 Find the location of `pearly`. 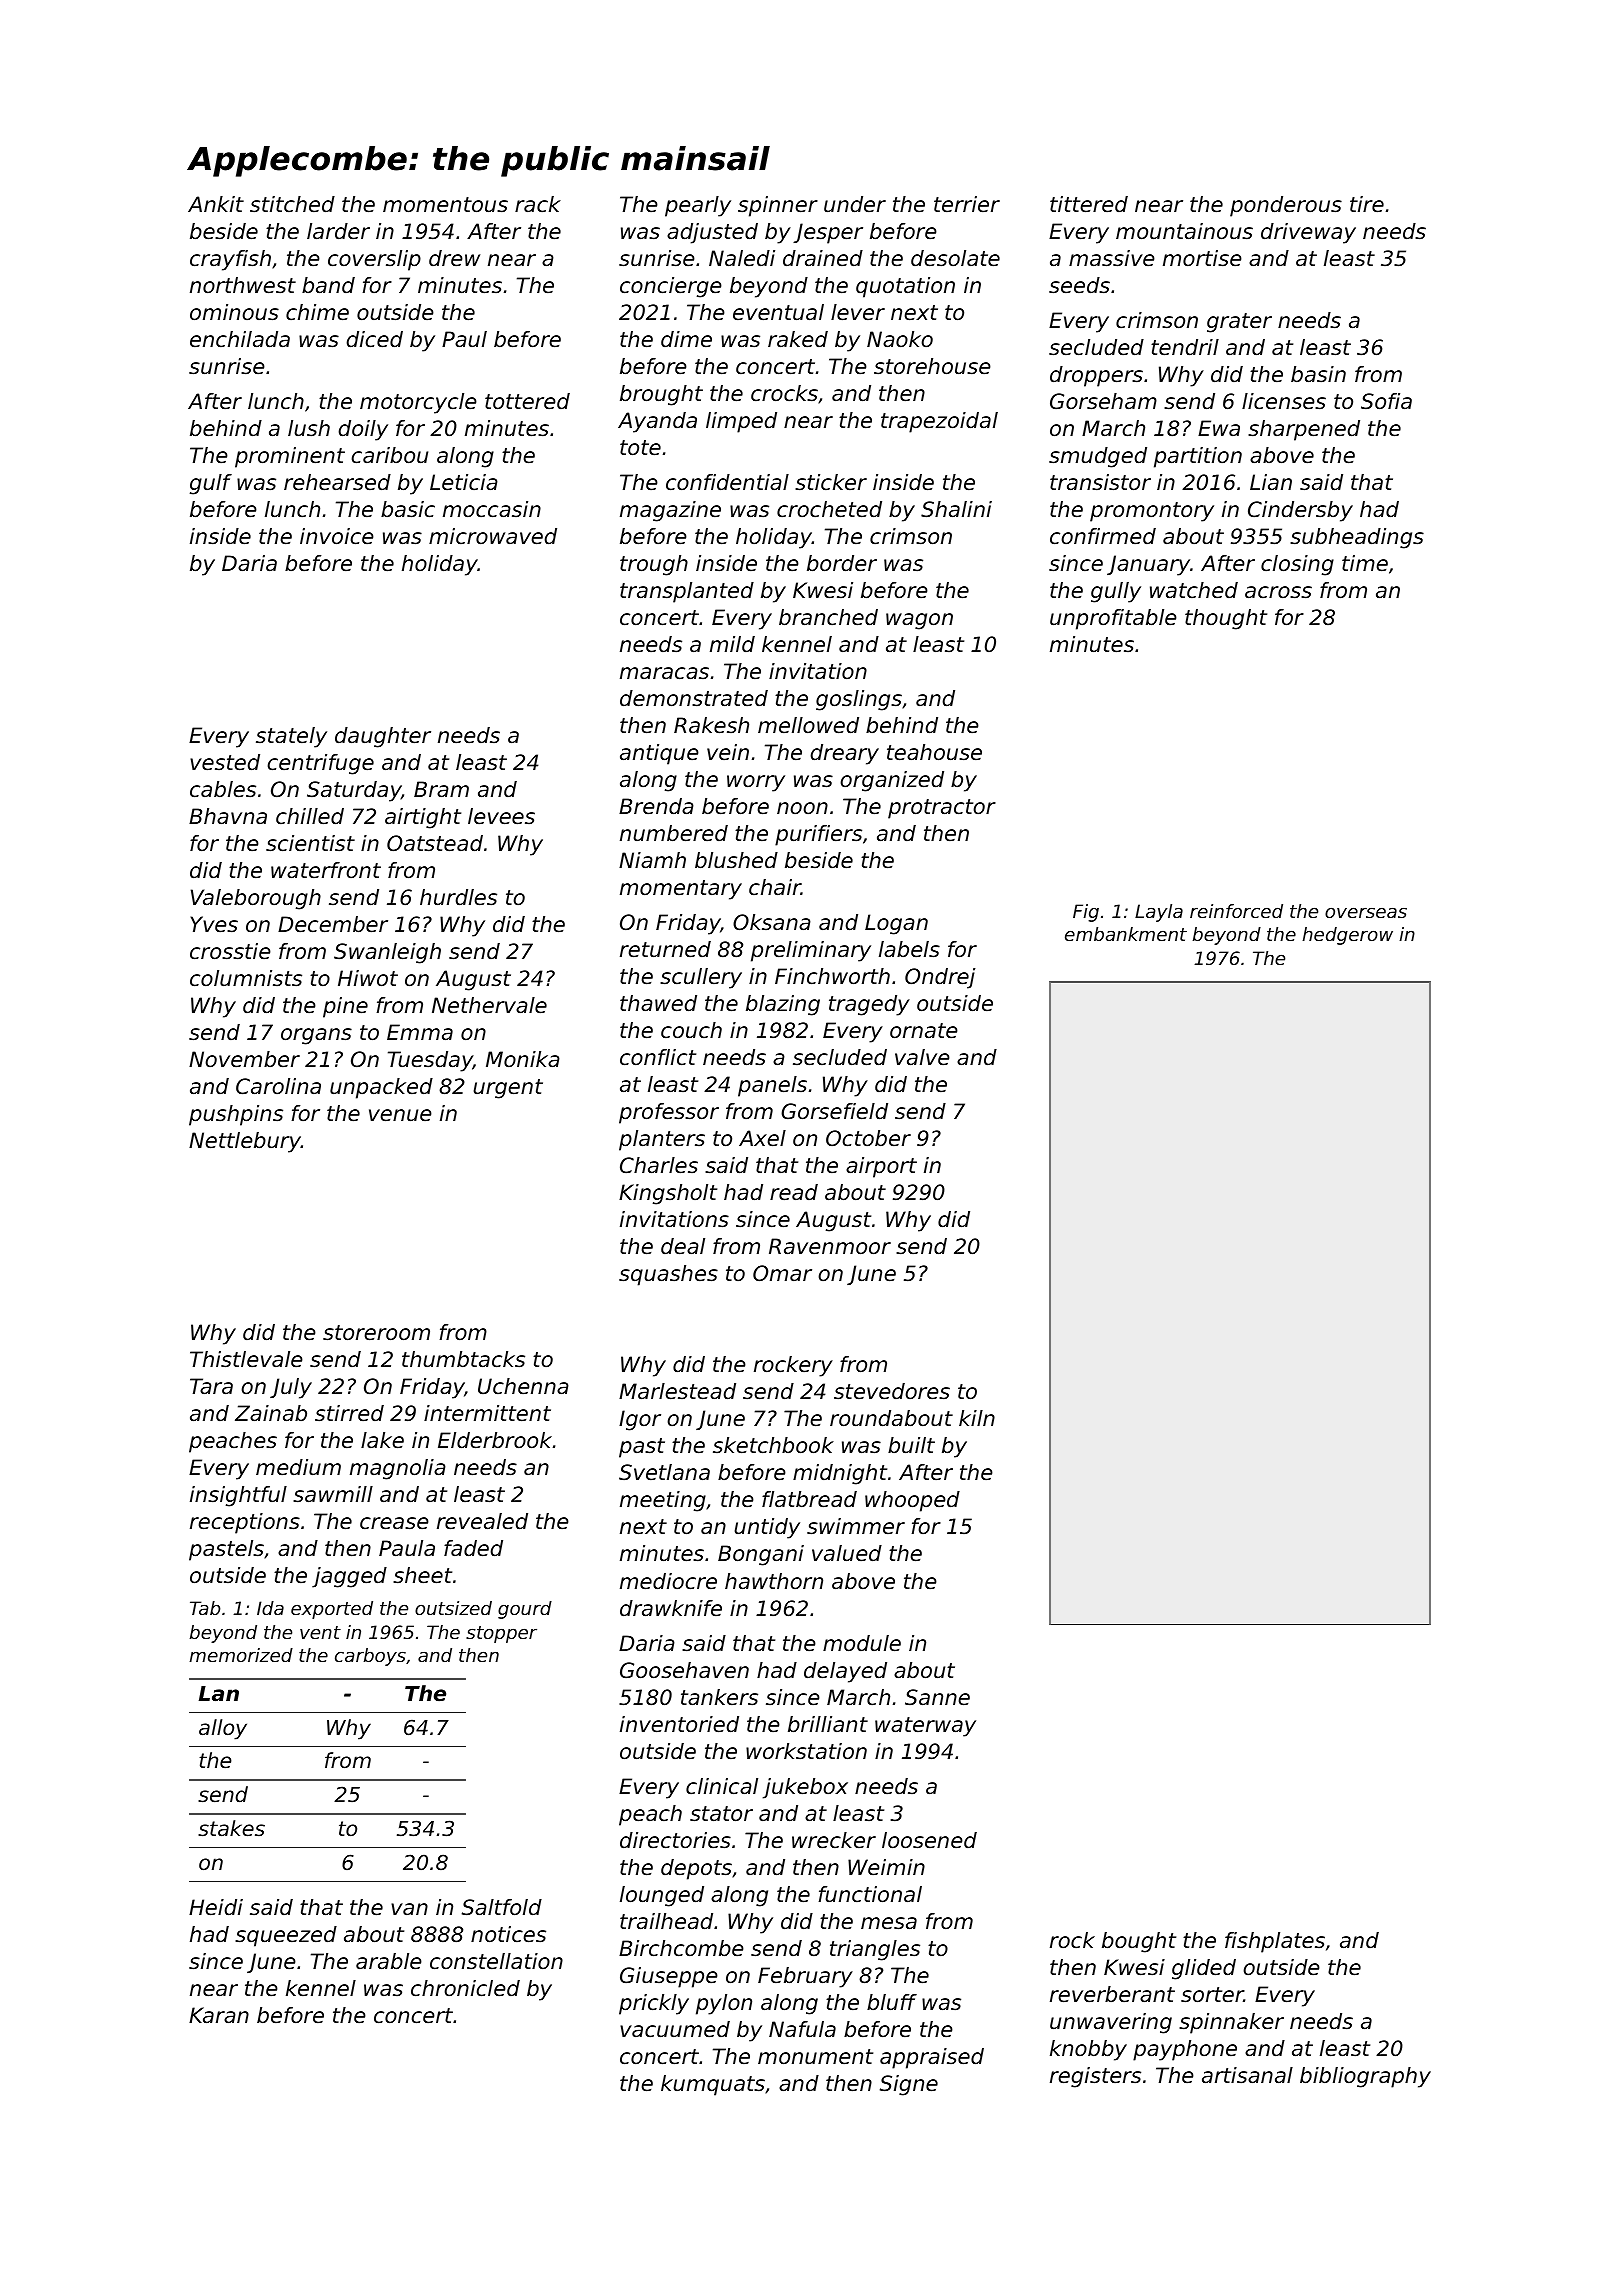

pearly is located at coordinates (698, 206).
